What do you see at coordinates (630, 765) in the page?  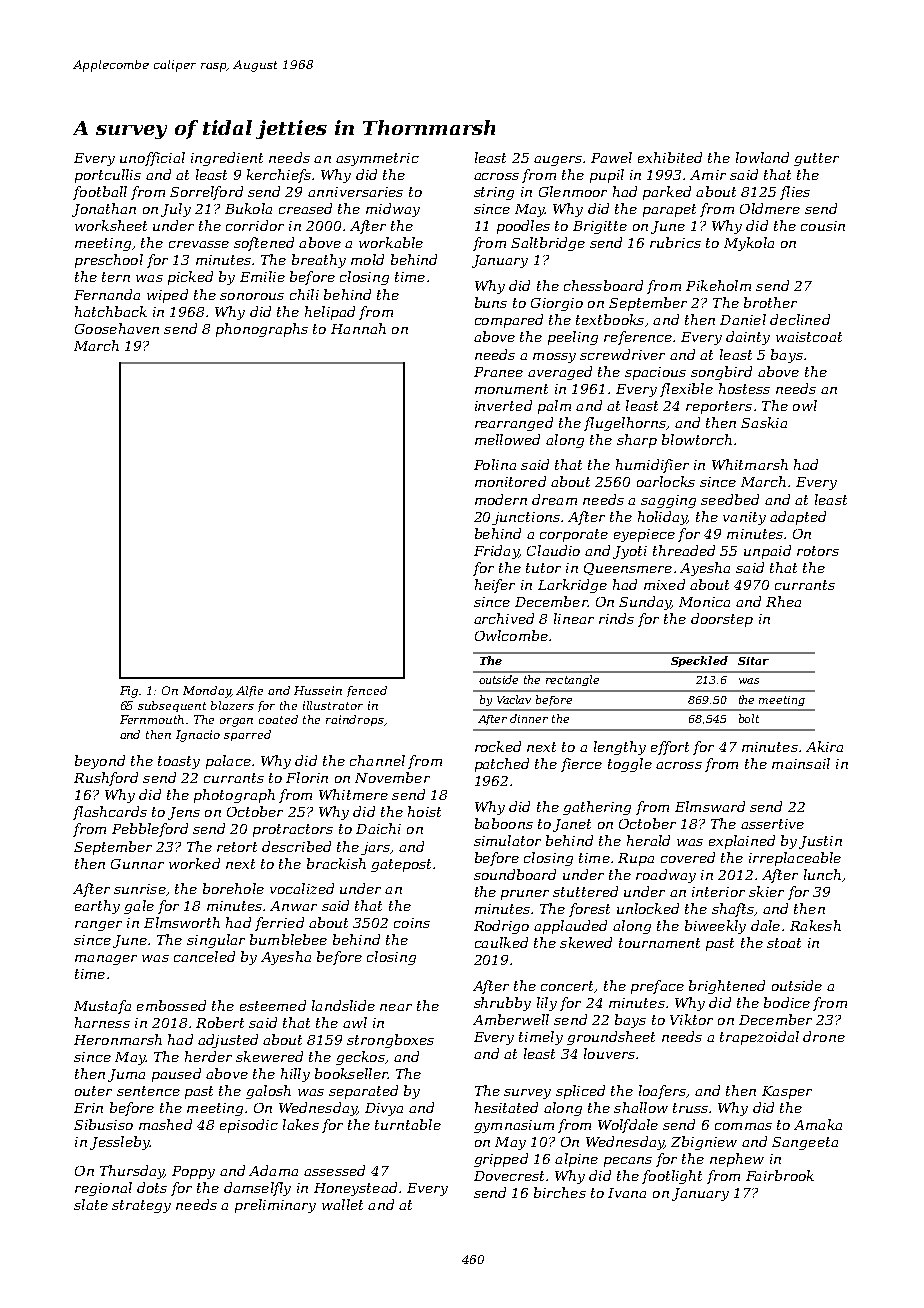 I see `toggle` at bounding box center [630, 765].
